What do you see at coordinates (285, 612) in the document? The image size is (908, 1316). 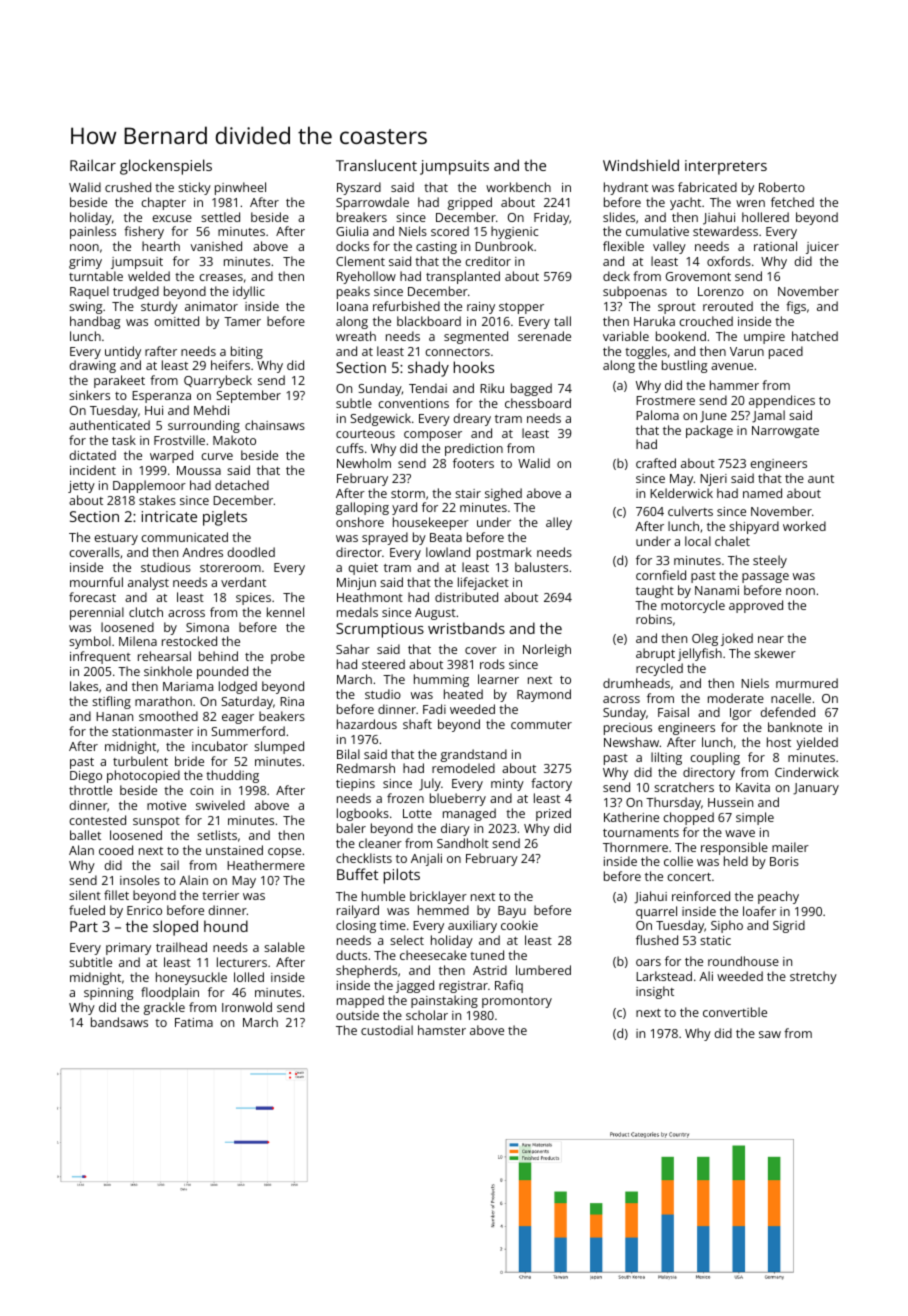 I see `kennel` at bounding box center [285, 612].
